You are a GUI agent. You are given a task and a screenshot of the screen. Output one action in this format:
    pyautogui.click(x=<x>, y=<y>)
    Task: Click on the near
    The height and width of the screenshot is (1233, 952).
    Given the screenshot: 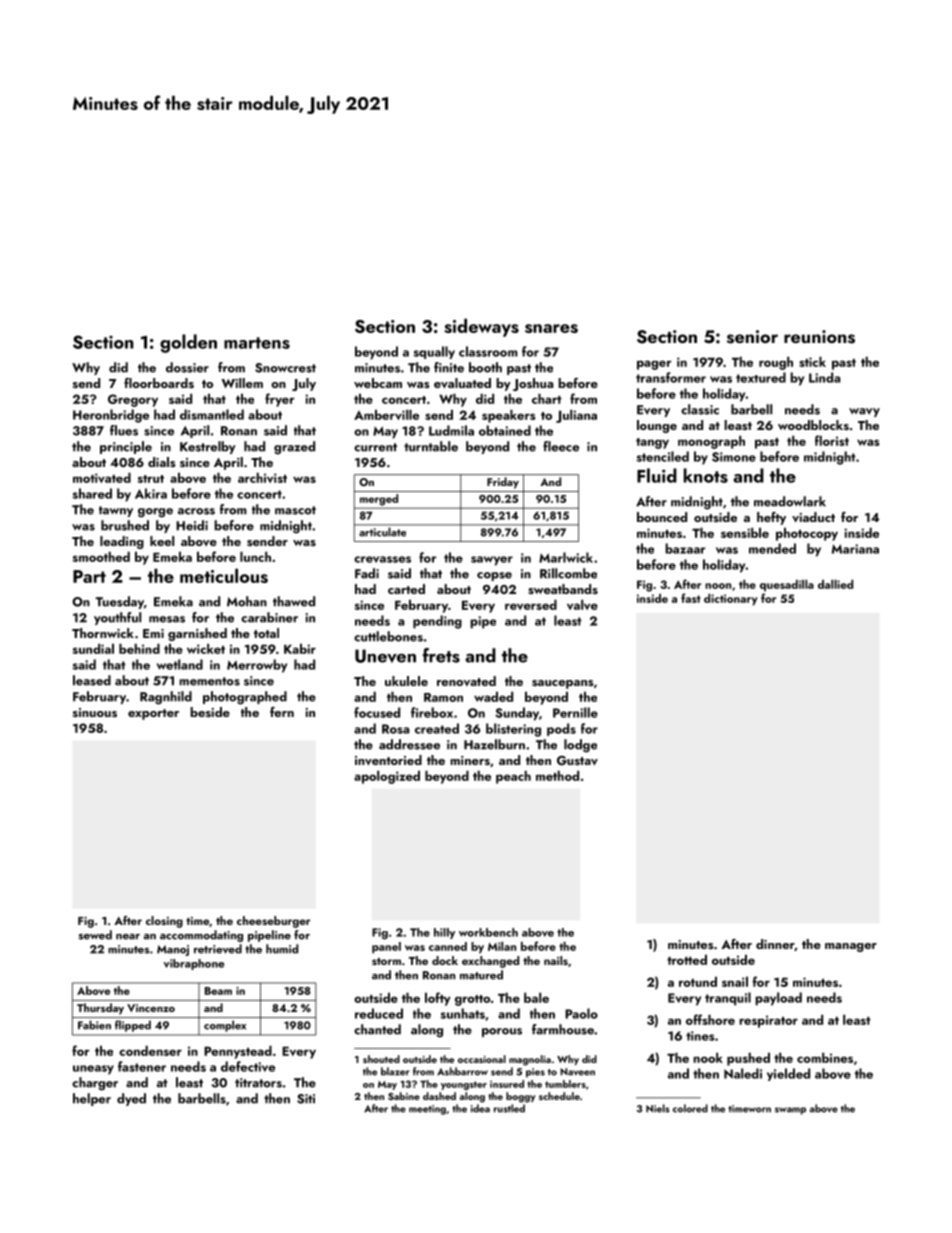 What is the action you would take?
    pyautogui.click(x=128, y=937)
